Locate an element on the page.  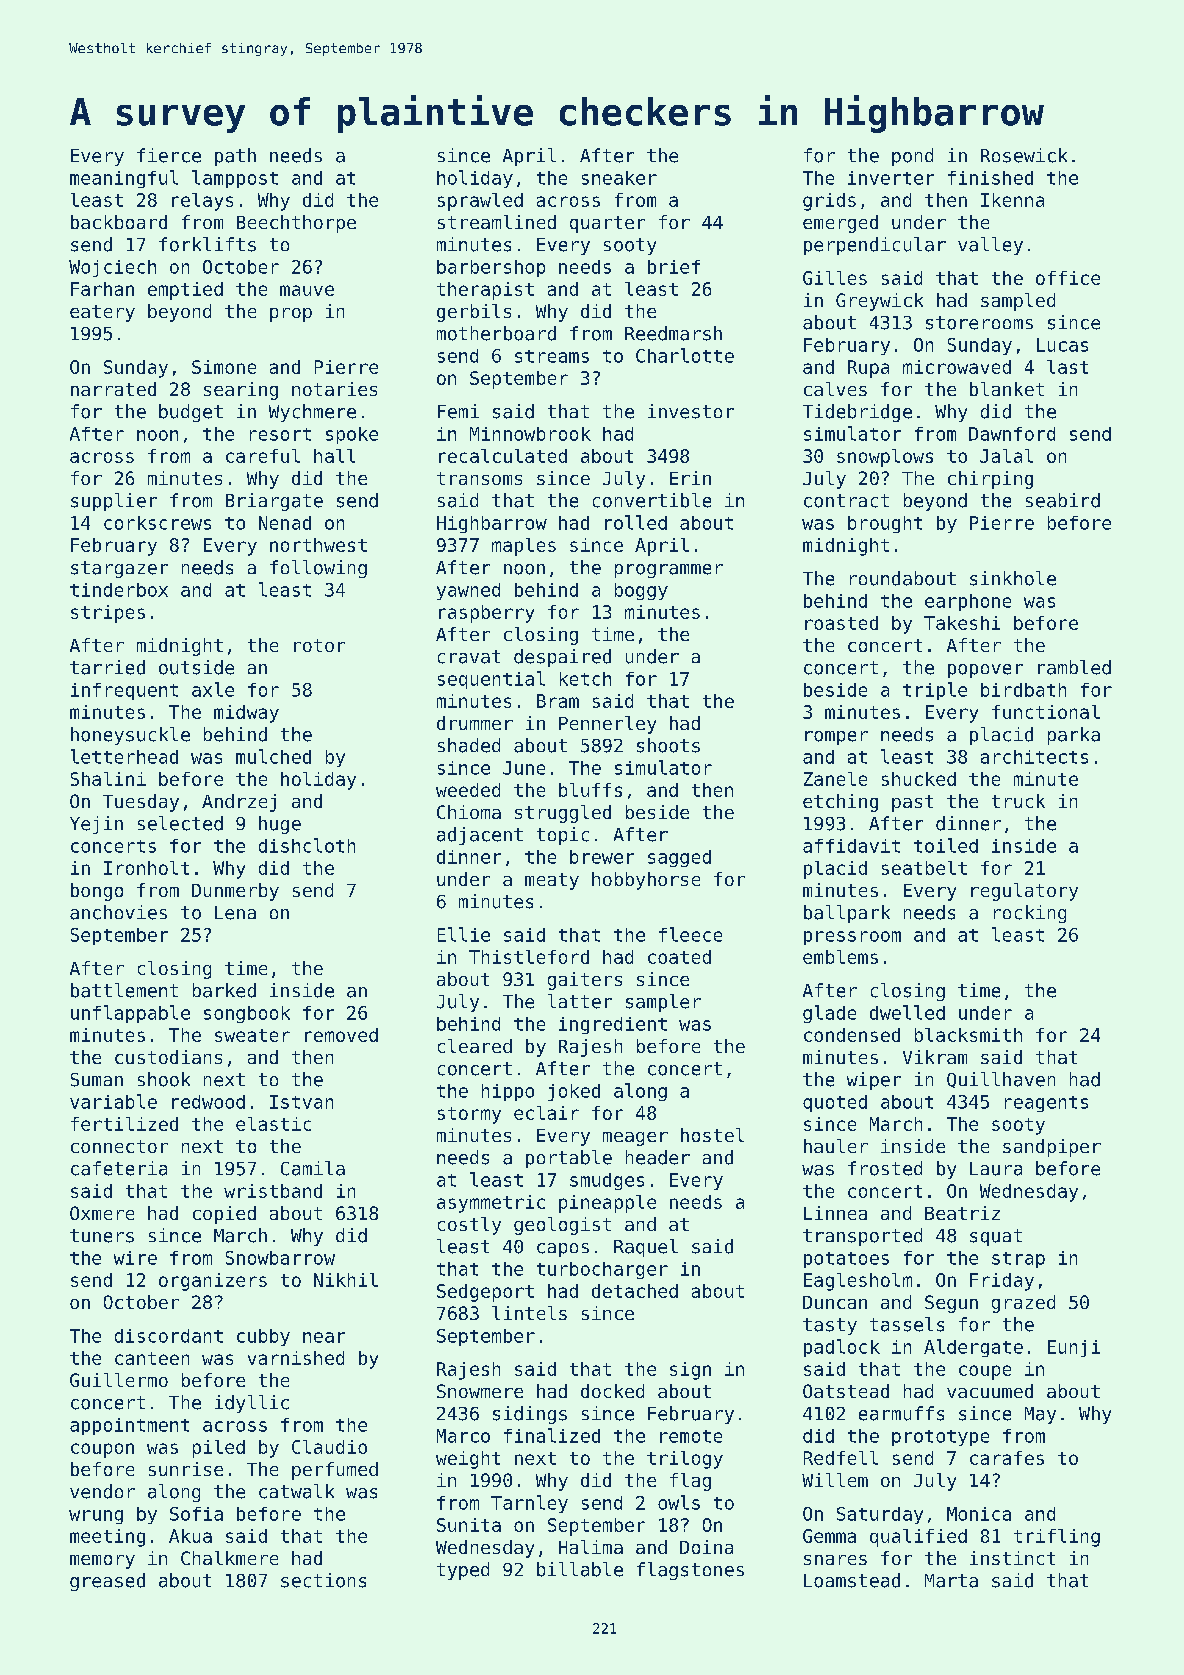
Charlotte is located at coordinates (685, 355).
